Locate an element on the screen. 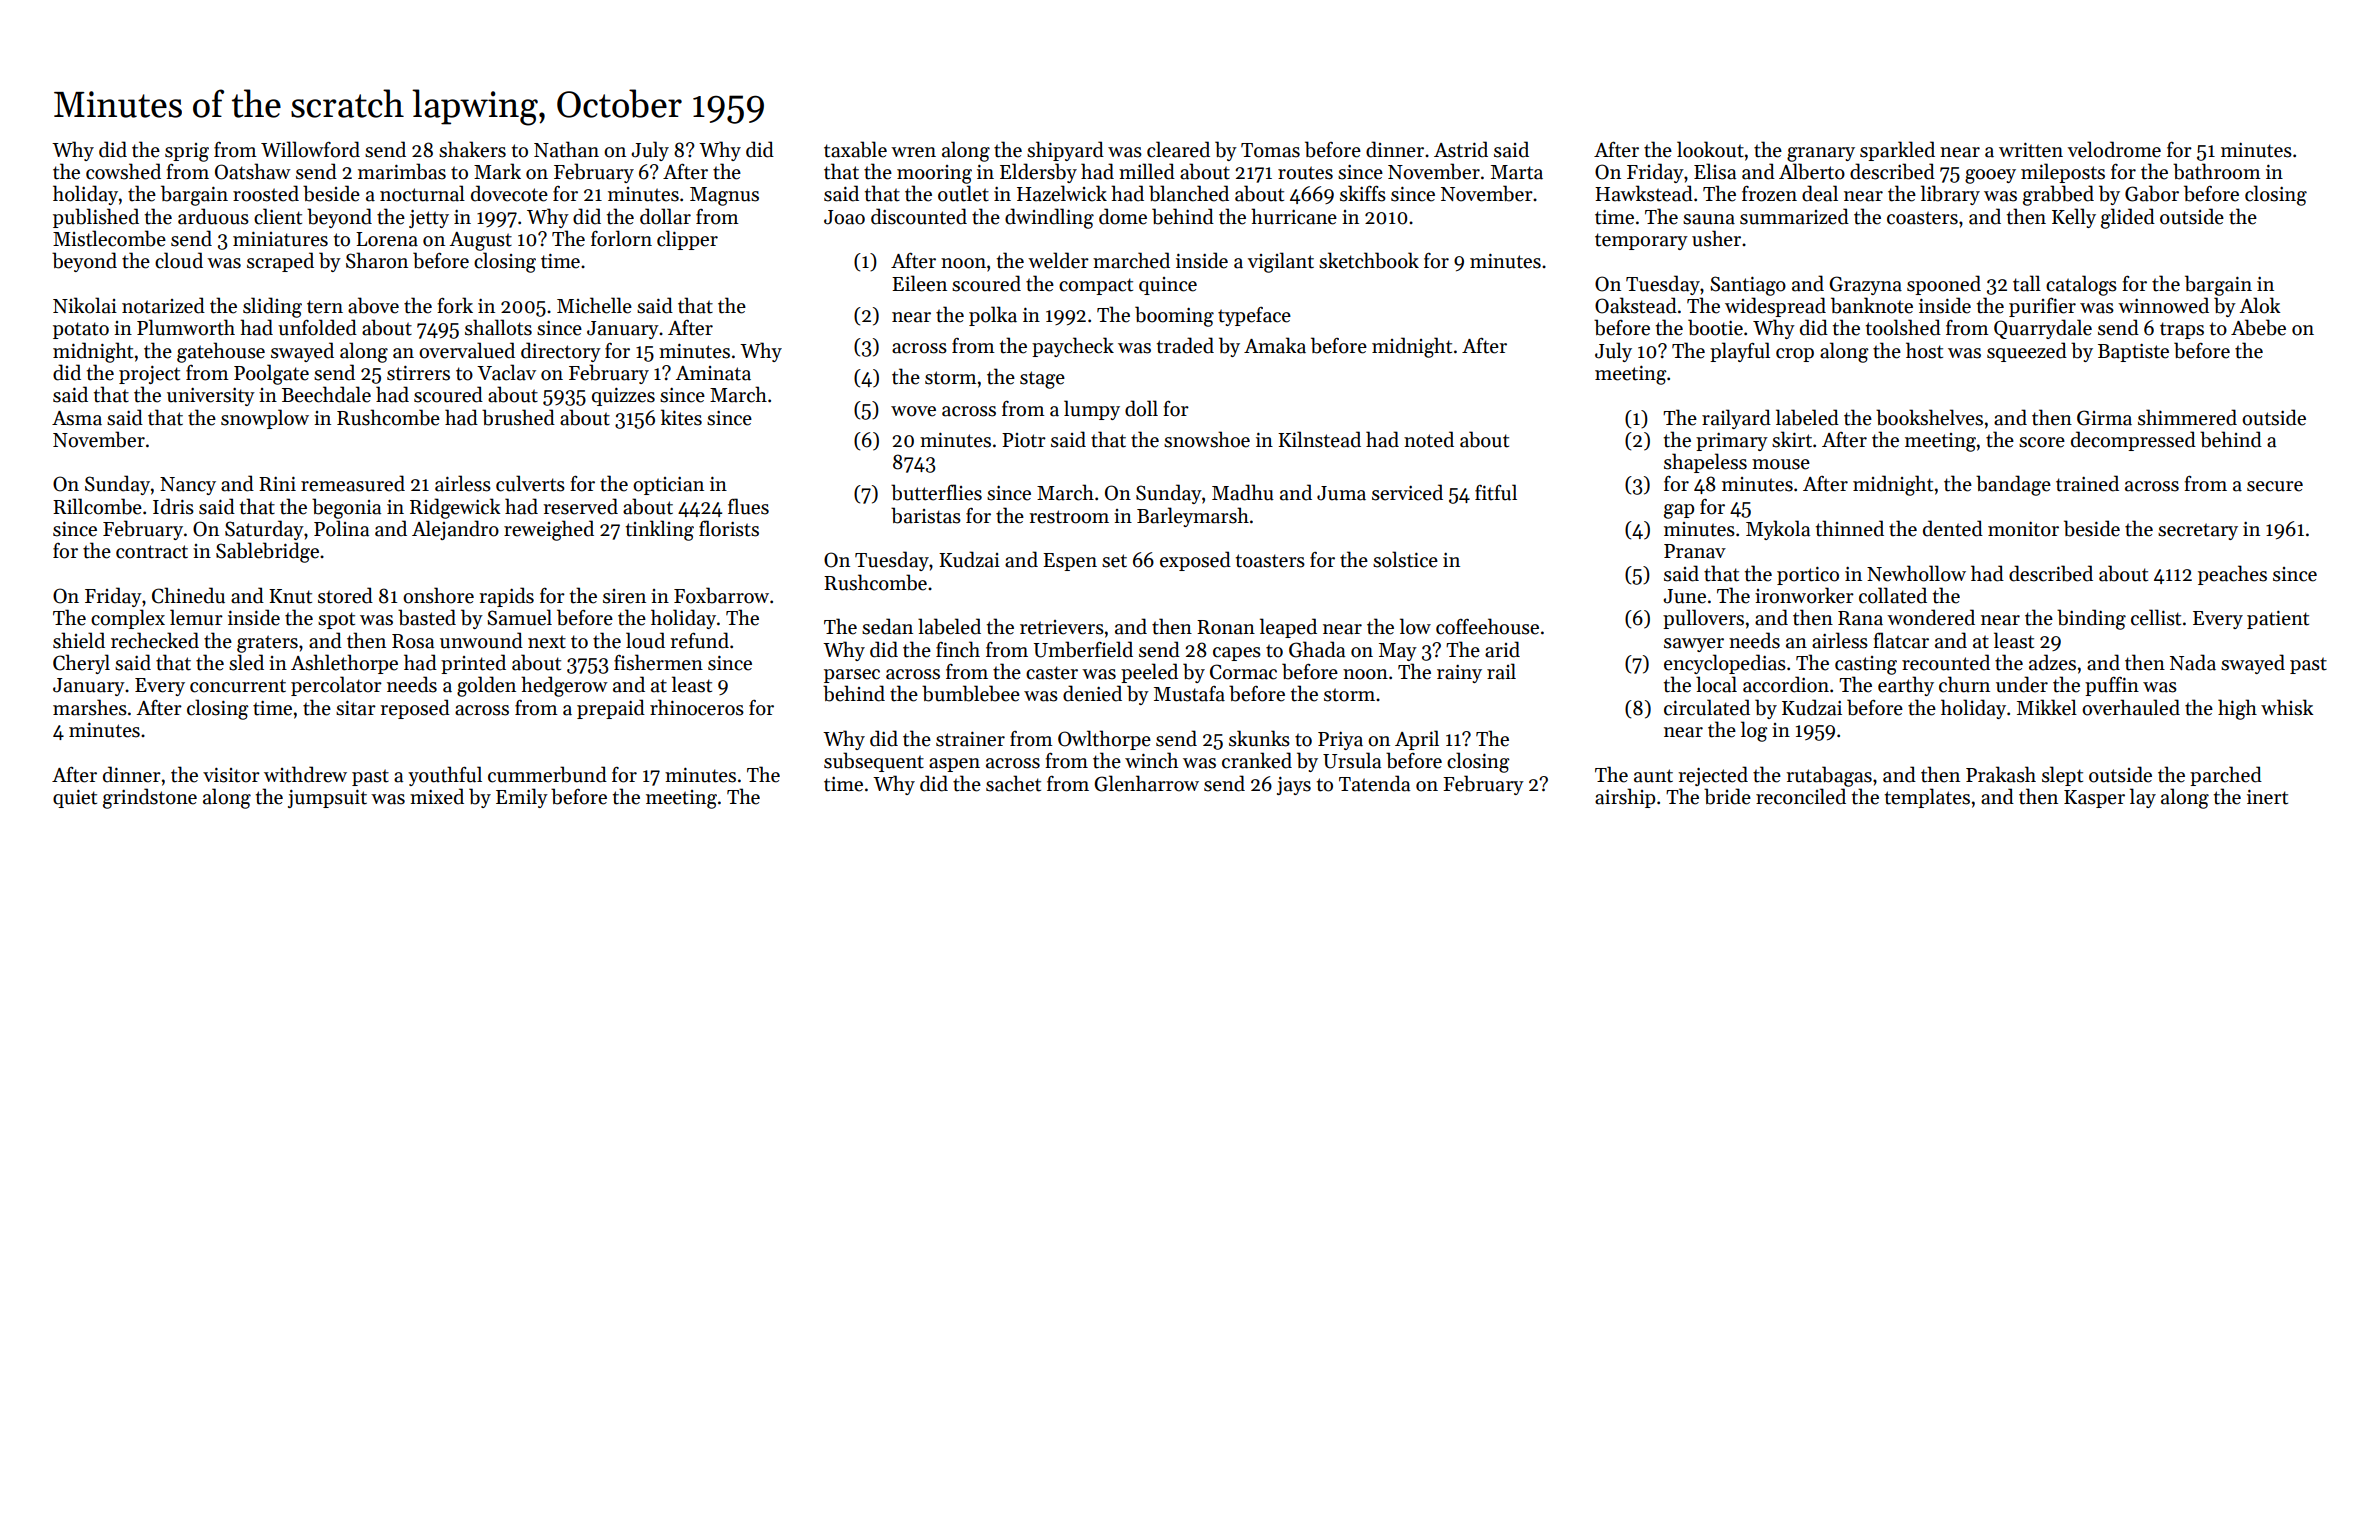  pullovers is located at coordinates (1703, 619).
